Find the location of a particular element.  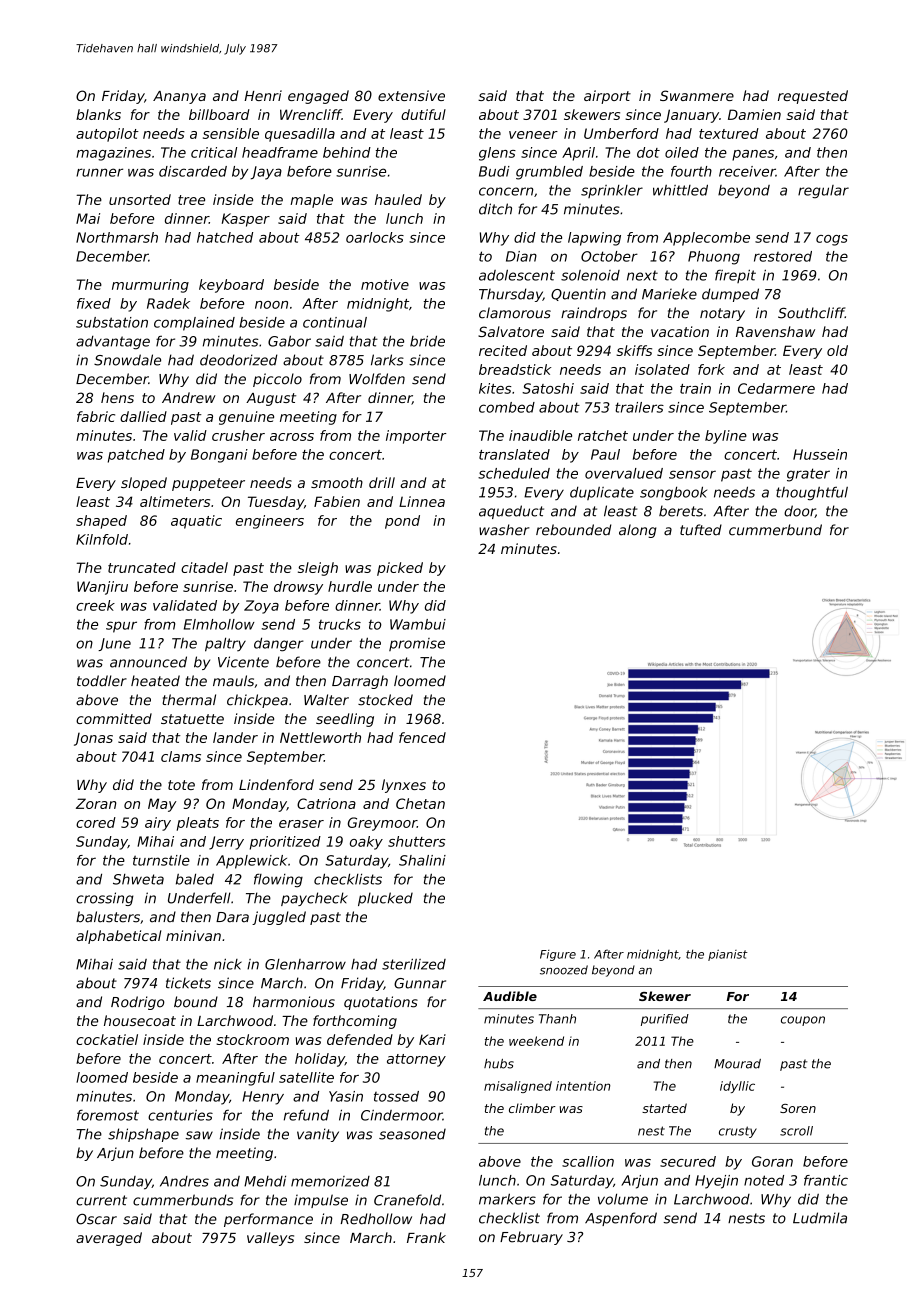

Southcliff is located at coordinates (811, 313).
